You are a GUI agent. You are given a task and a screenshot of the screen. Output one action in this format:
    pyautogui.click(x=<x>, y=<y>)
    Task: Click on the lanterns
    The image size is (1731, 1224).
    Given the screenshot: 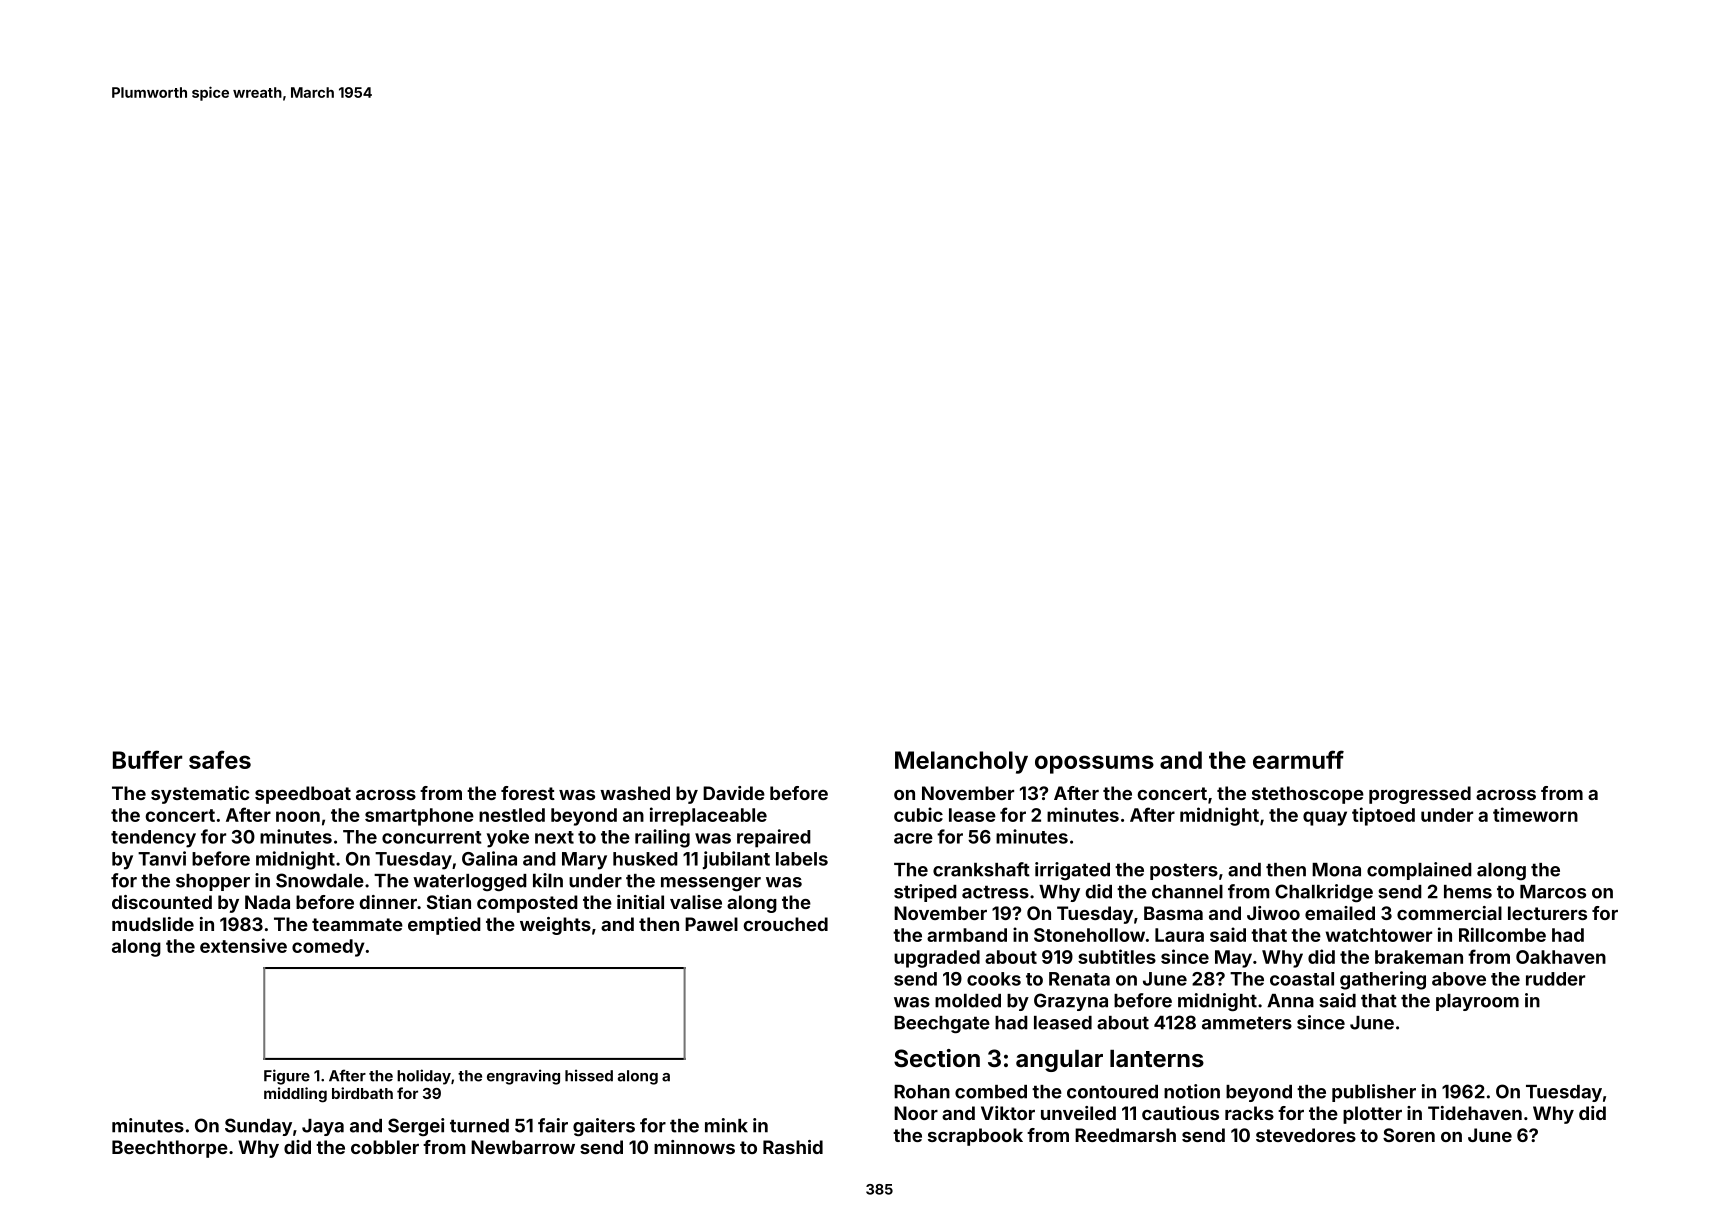 What is the action you would take?
    pyautogui.click(x=1157, y=1058)
